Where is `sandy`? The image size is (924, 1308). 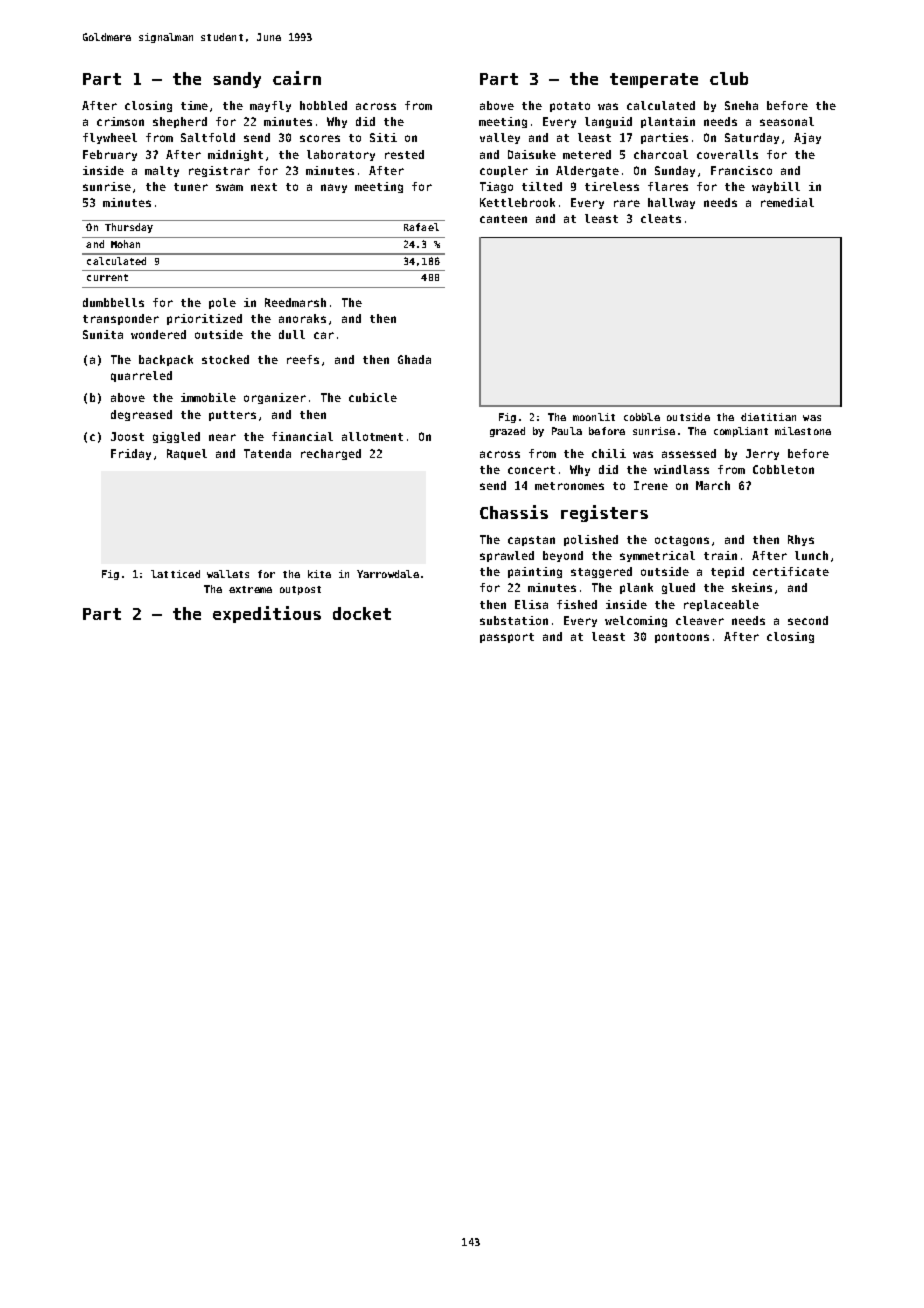 sandy is located at coordinates (237, 80).
